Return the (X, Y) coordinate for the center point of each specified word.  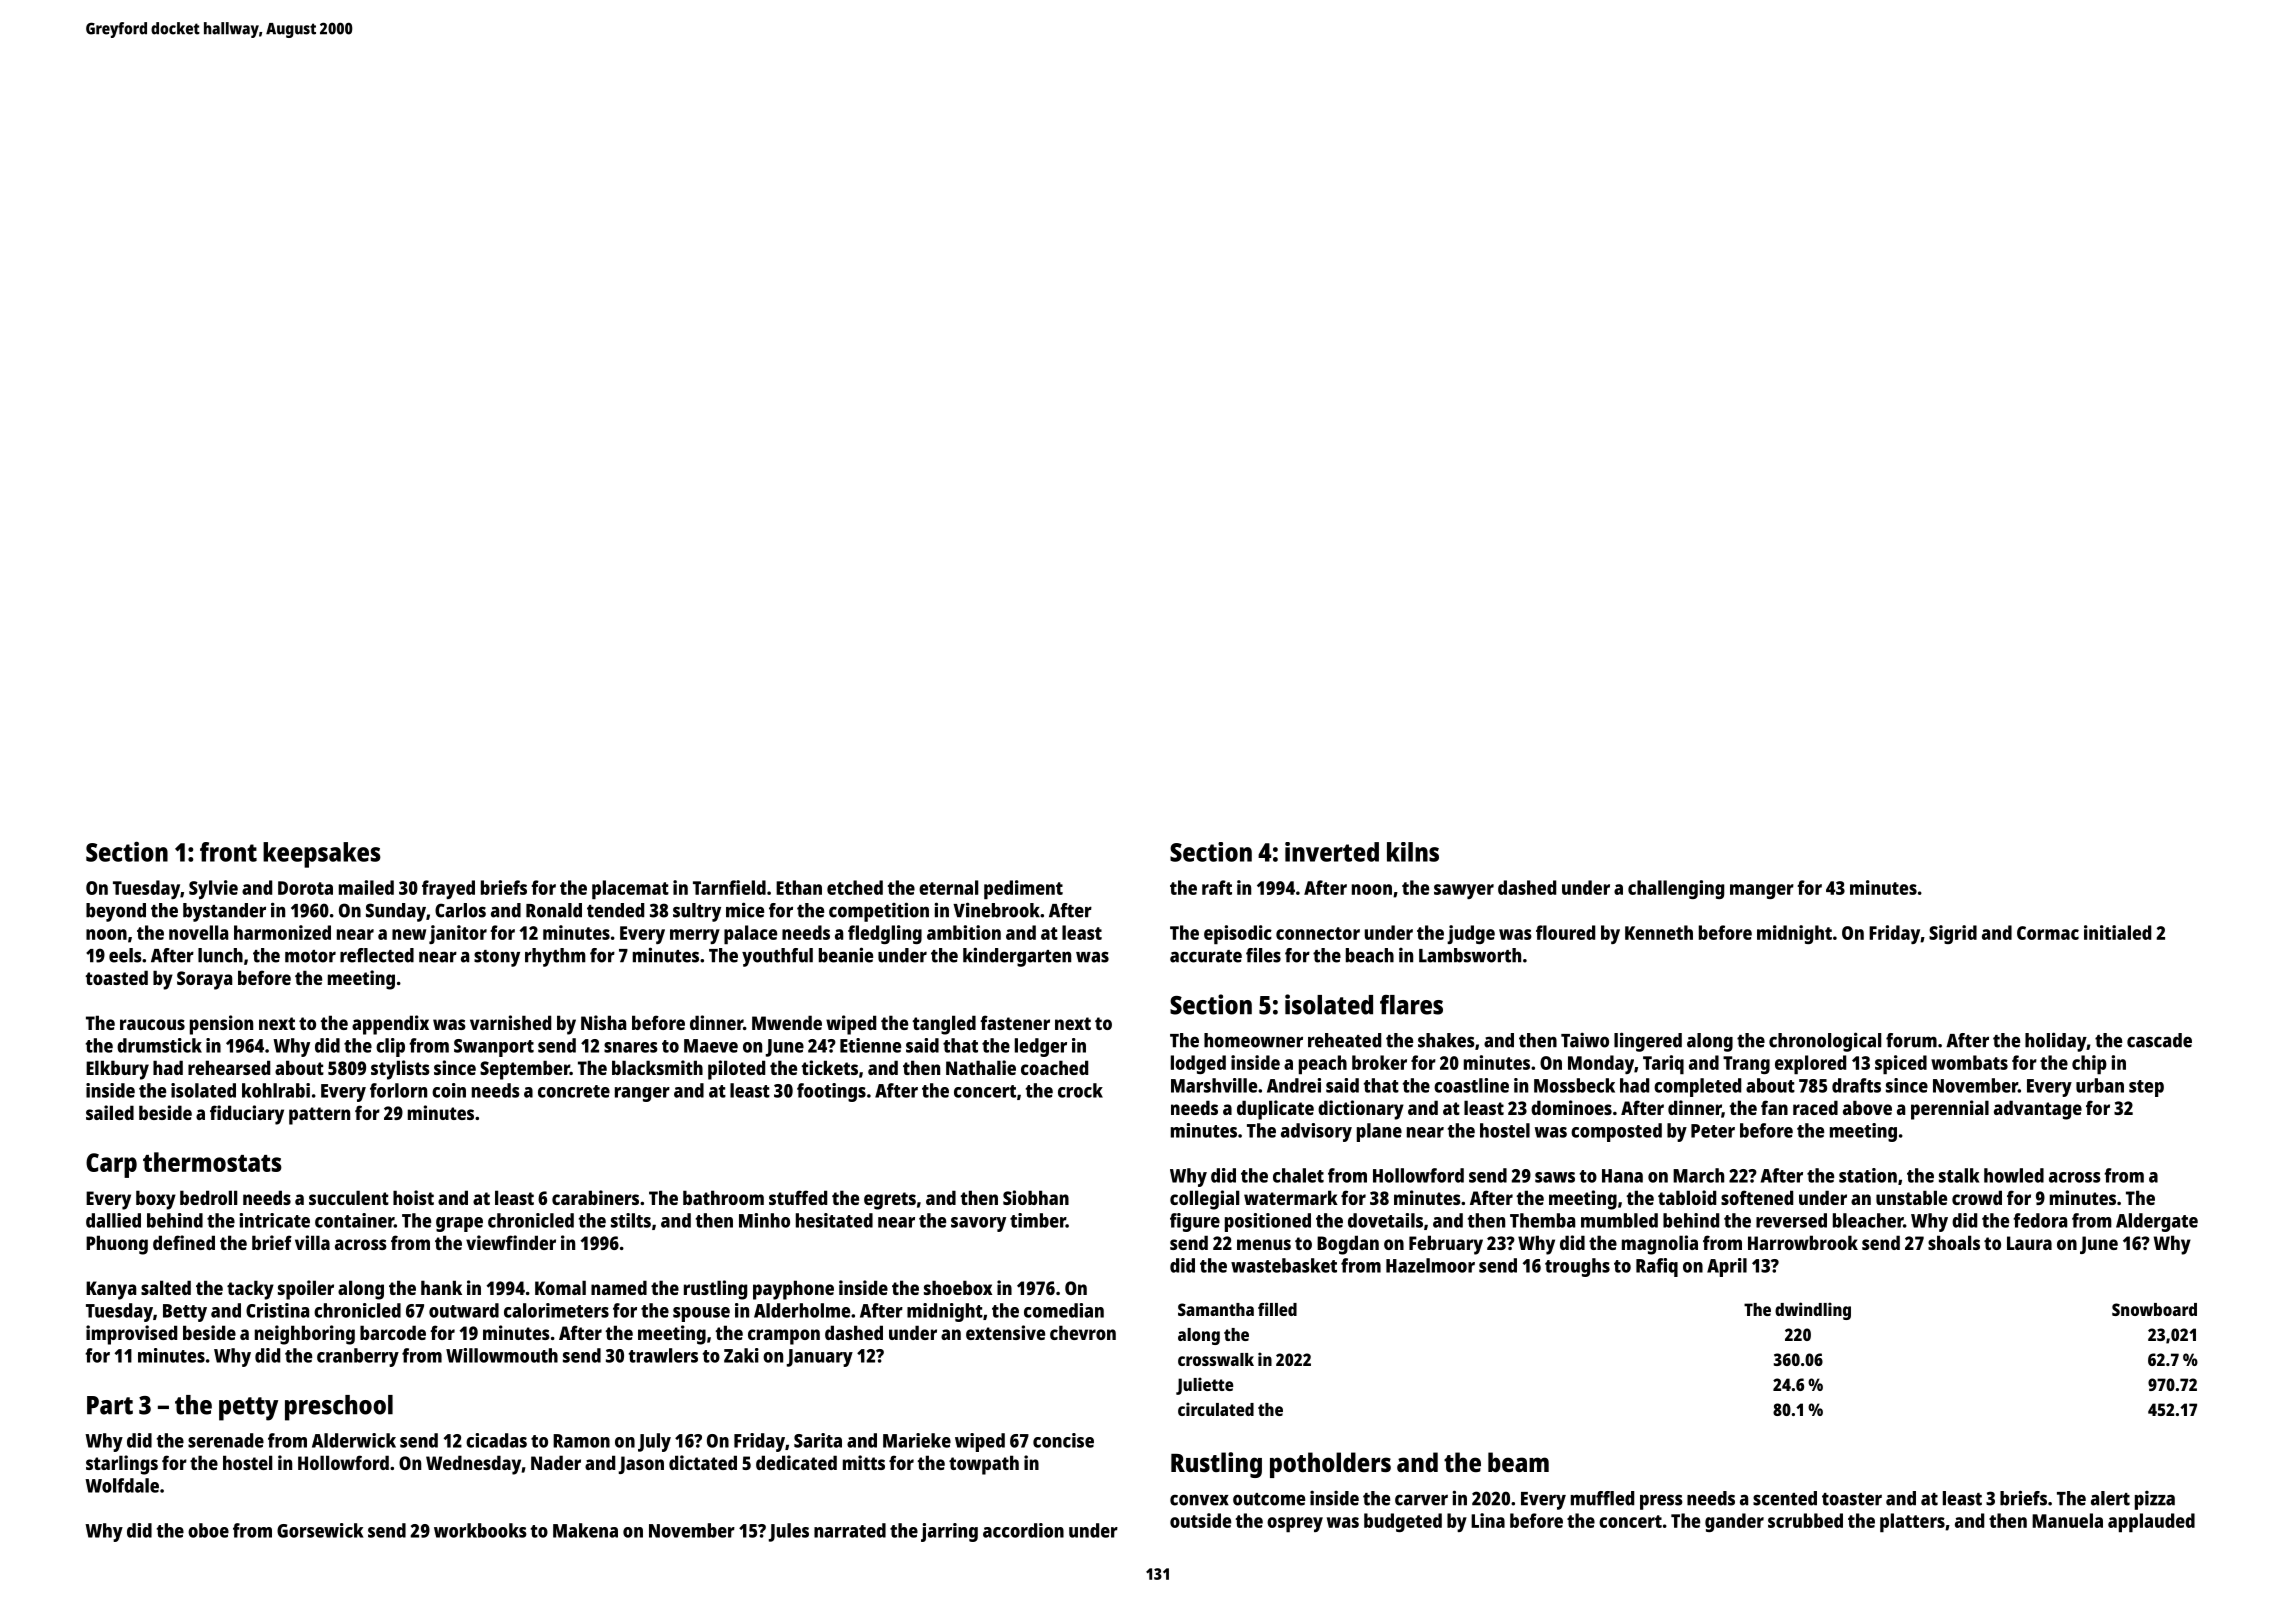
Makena (585, 1530)
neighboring (305, 1335)
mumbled (1619, 1220)
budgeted (1403, 1522)
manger (1762, 891)
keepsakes (322, 855)
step (2146, 1088)
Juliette (1204, 1386)
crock (1080, 1090)
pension (221, 1025)
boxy (156, 1200)
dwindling (1813, 1311)
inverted (1332, 852)
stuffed (798, 1197)
